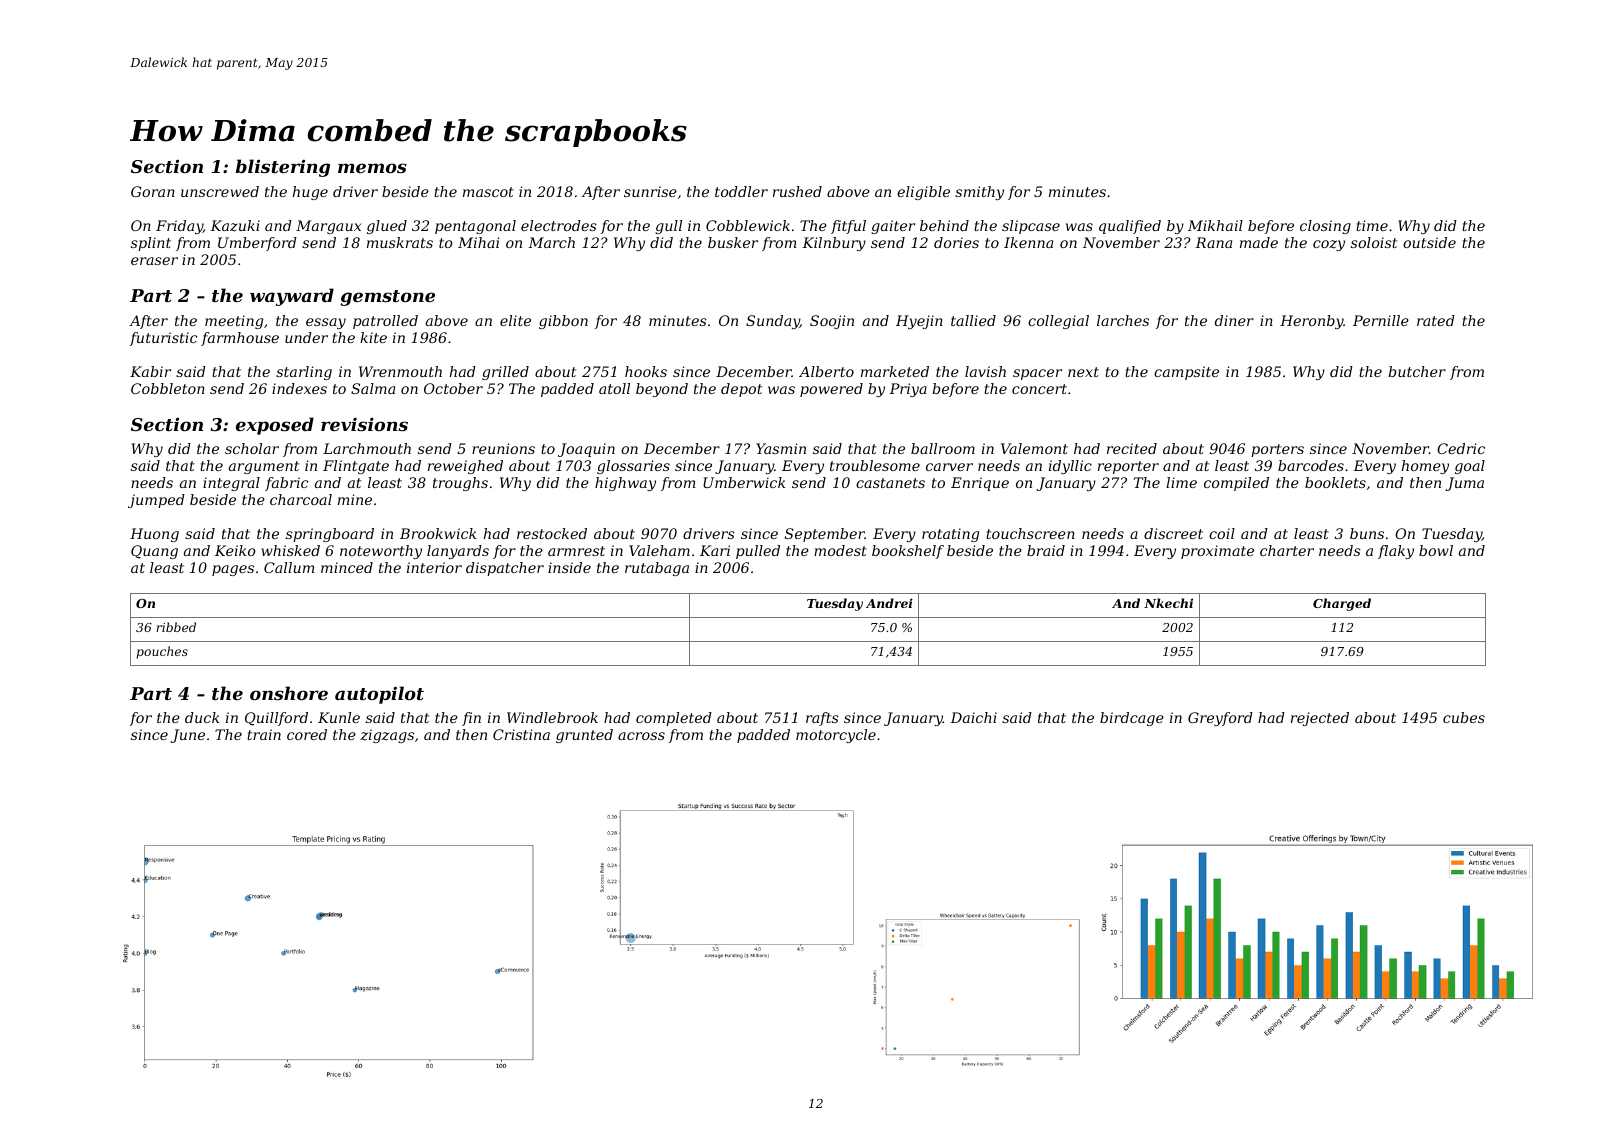  I want to click on minced, so click(347, 567).
